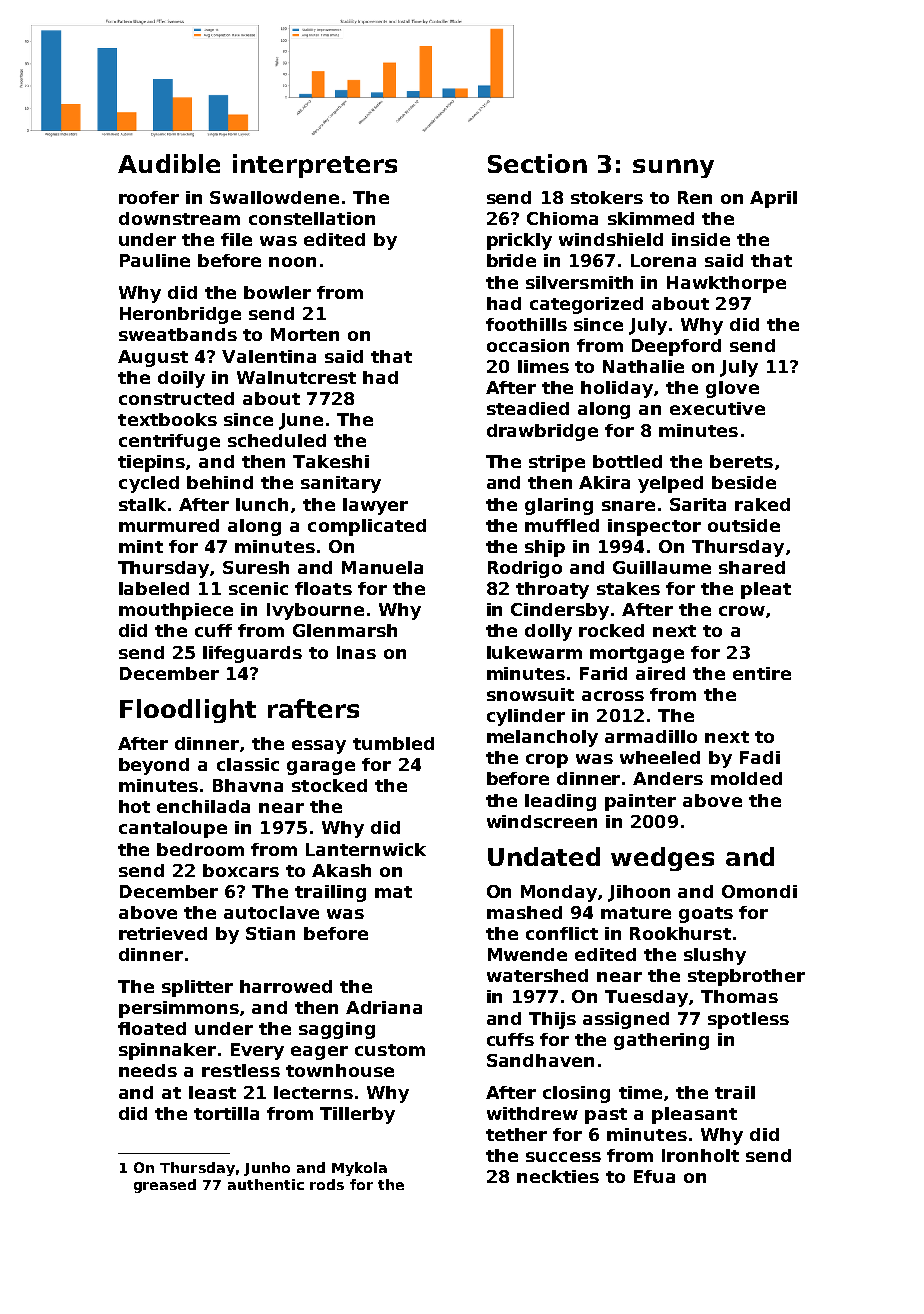 Image resolution: width=924 pixels, height=1314 pixels. Describe the element at coordinates (179, 1009) in the image. I see `persimmons` at that location.
